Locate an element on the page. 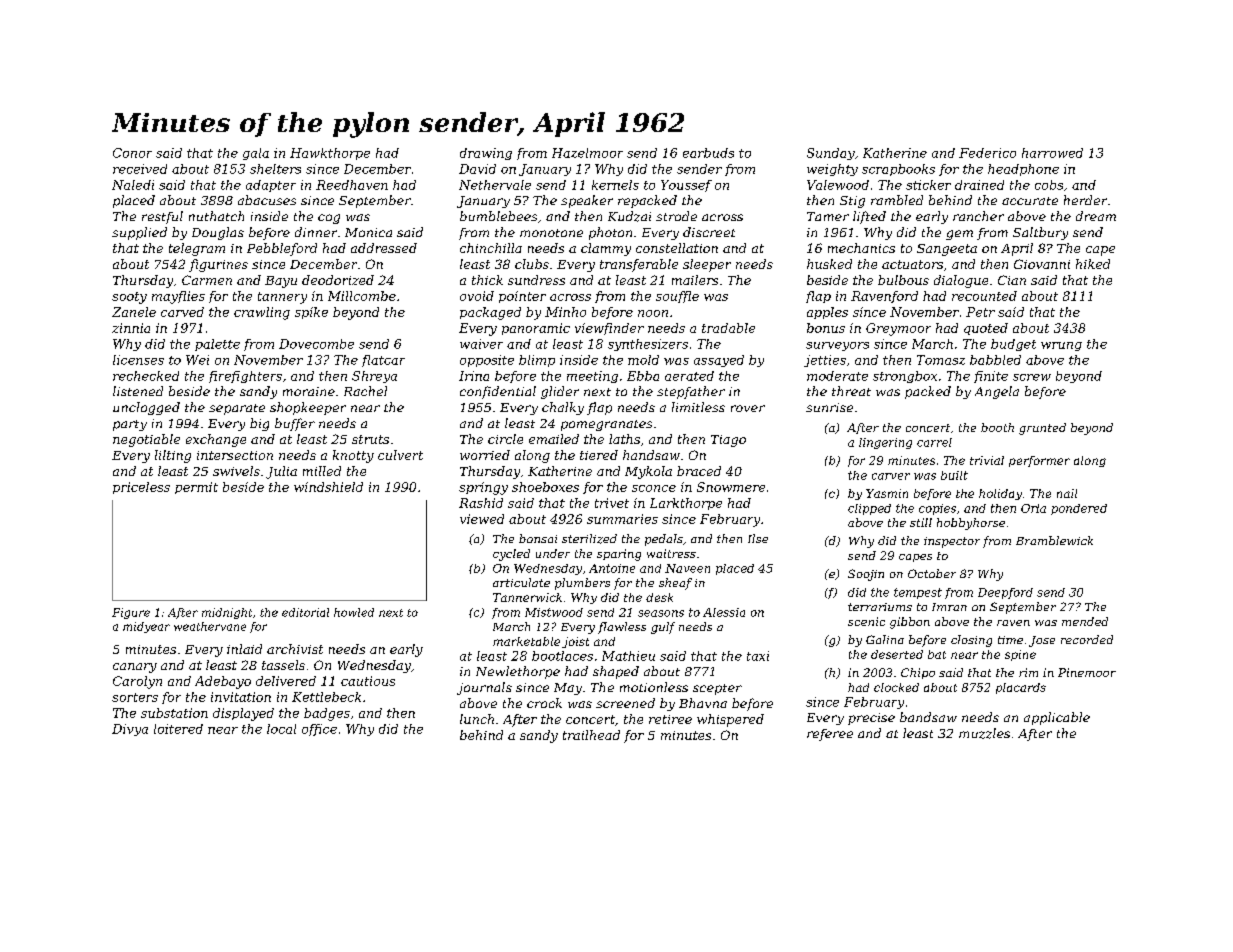 This image has height=952, width=1233. motionless is located at coordinates (654, 687).
